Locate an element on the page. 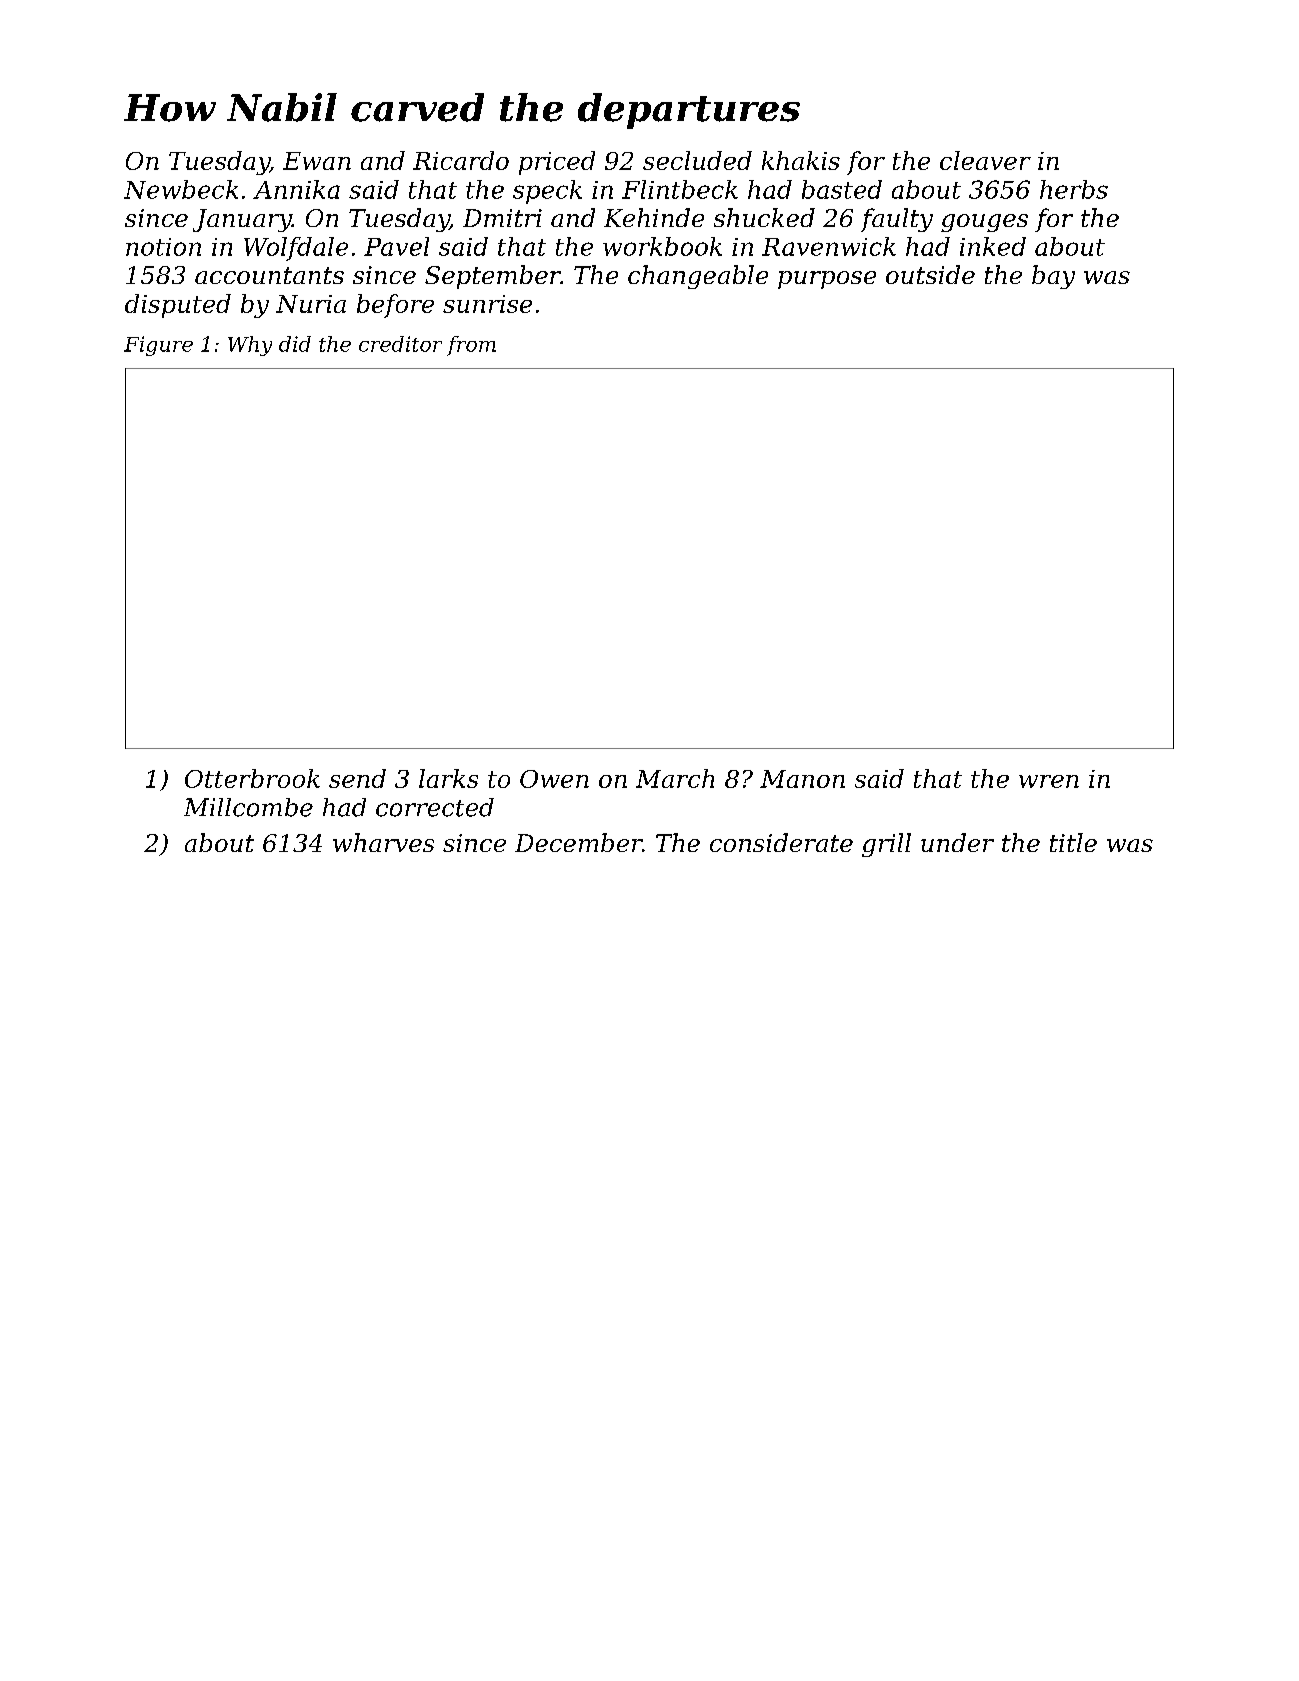 This image has width=1299, height=1681. corrected is located at coordinates (435, 807).
